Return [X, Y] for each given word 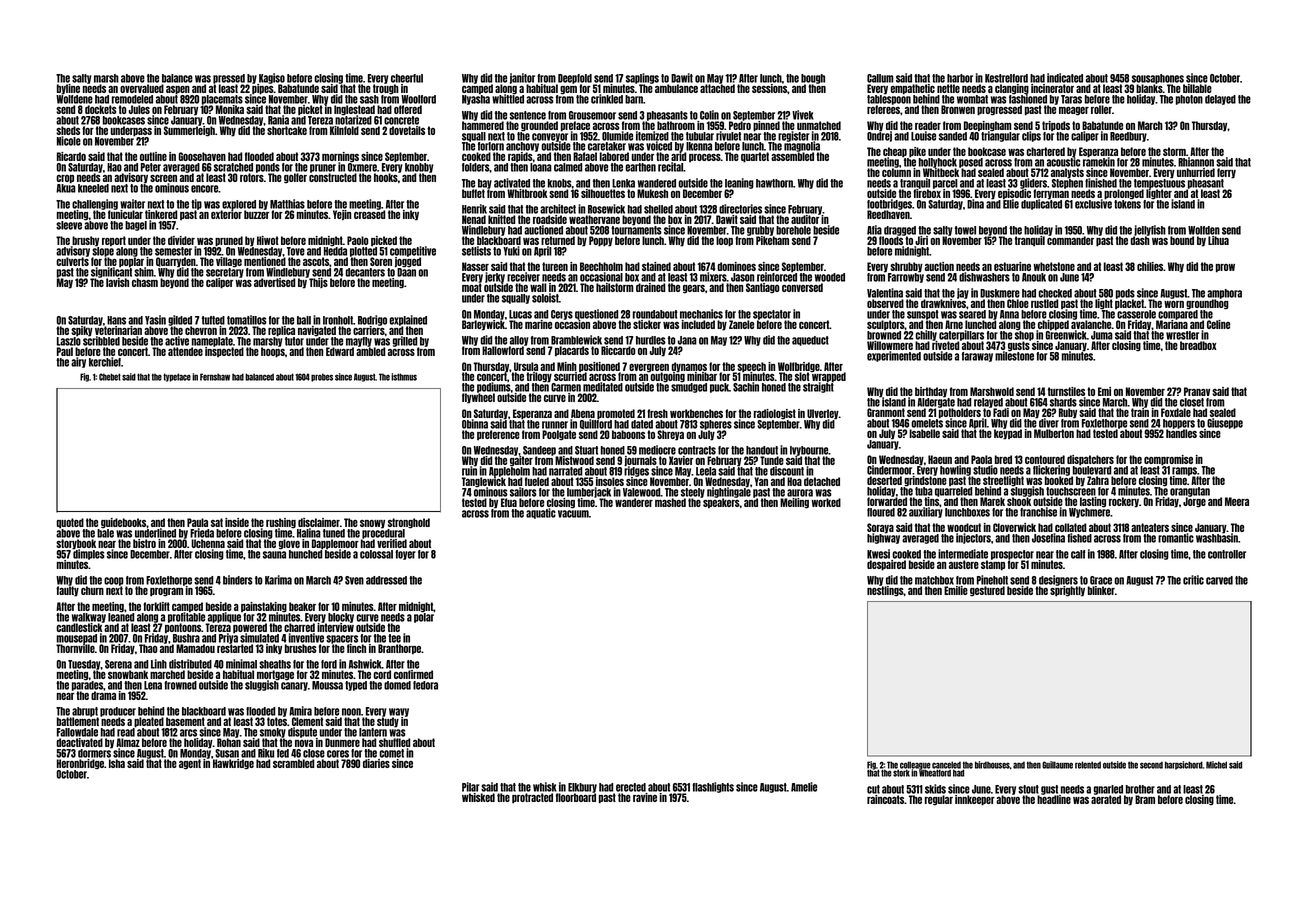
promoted [616, 414]
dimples [89, 554]
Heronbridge [80, 764]
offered [408, 109]
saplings [642, 78]
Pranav [1197, 391]
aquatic [541, 513]
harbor [960, 78]
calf [1078, 554]
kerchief [105, 362]
